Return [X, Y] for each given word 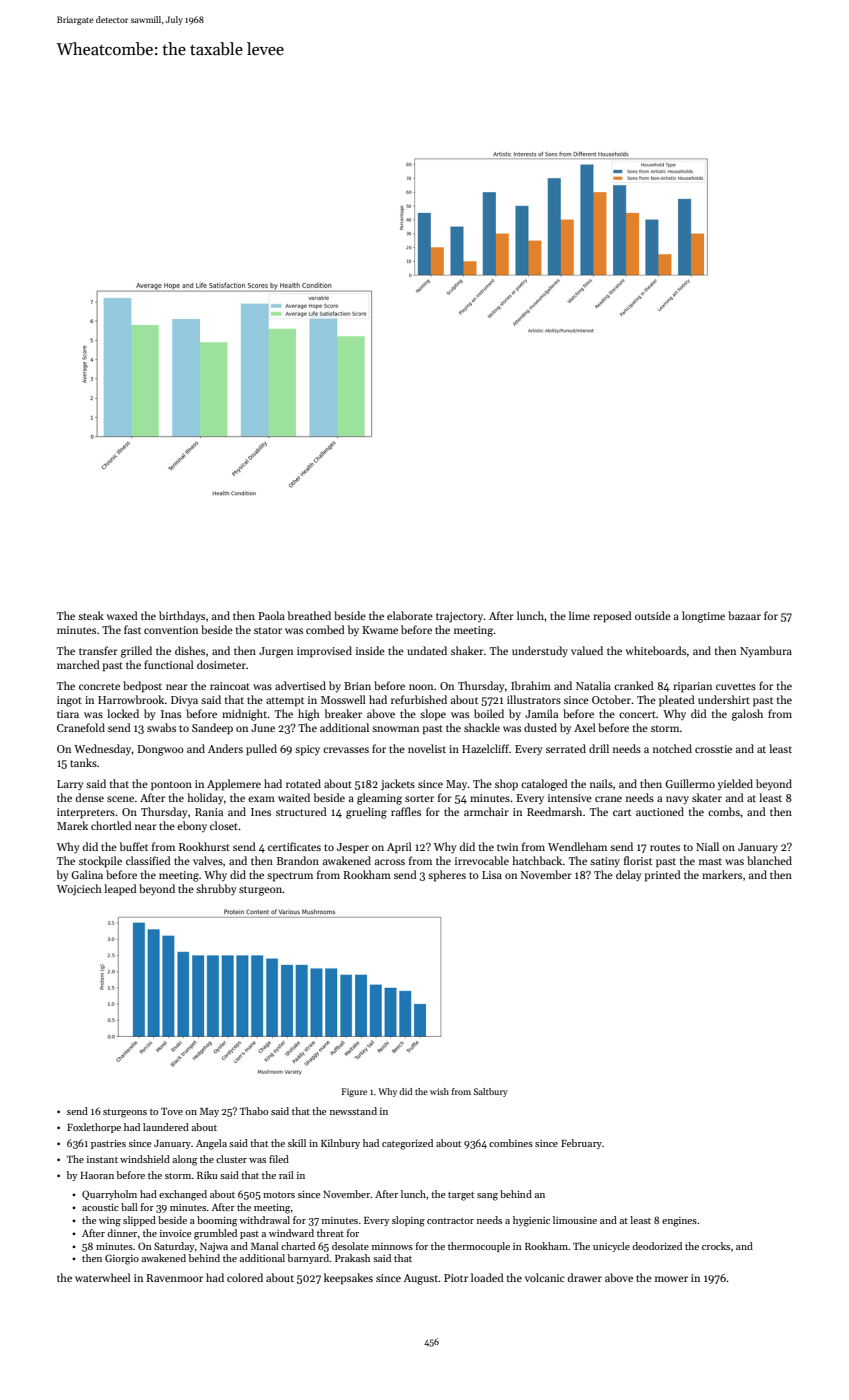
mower [671, 1279]
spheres [447, 876]
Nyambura [766, 652]
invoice [175, 1233]
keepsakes [348, 1279]
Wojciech [79, 889]
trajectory [460, 617]
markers [722, 874]
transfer [98, 650]
